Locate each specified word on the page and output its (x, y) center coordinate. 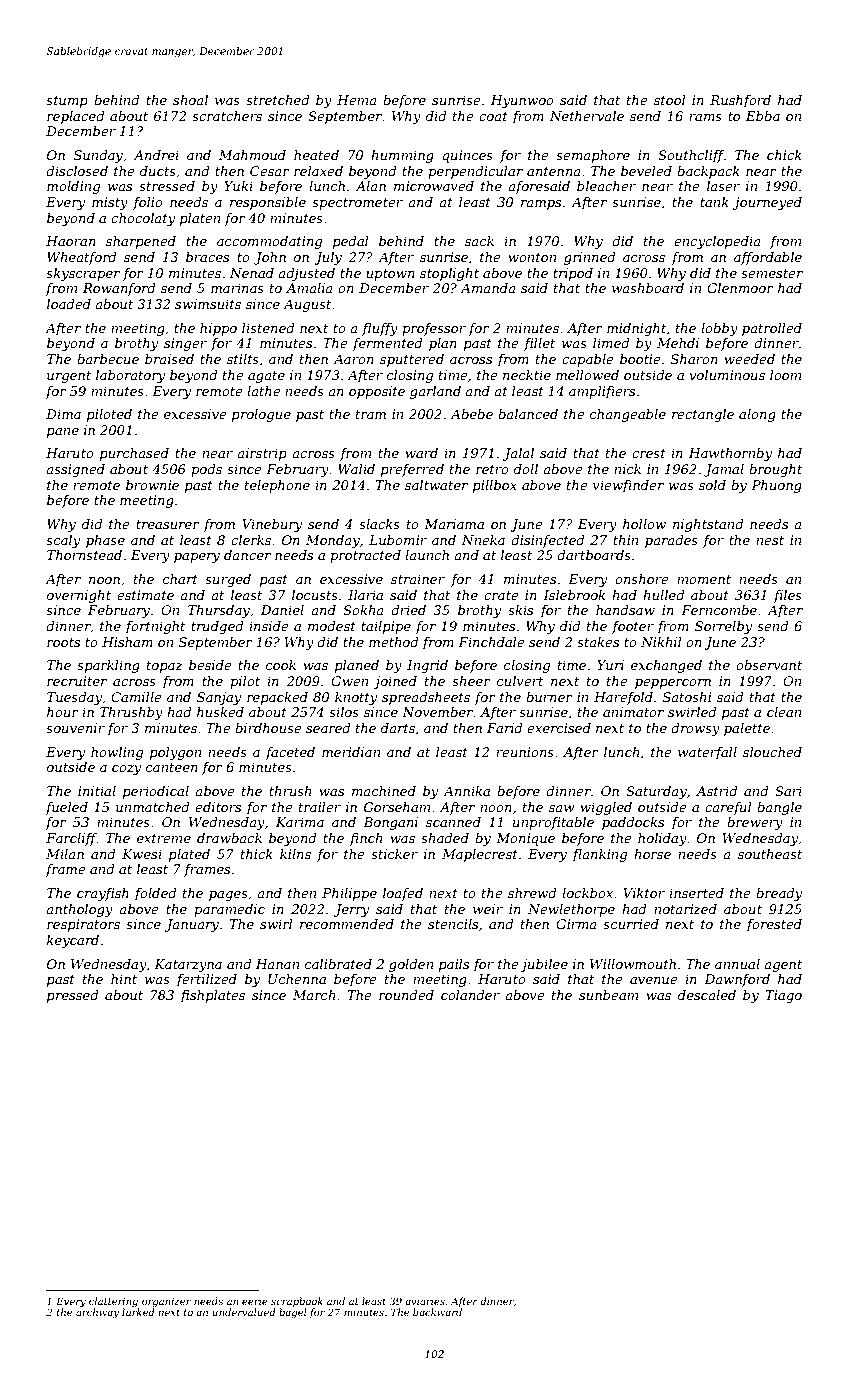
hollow (644, 524)
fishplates (212, 996)
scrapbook (297, 1302)
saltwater (436, 485)
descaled (707, 995)
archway (97, 1313)
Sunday (98, 156)
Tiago (783, 996)
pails (454, 965)
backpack (708, 172)
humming (402, 156)
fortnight (155, 627)
